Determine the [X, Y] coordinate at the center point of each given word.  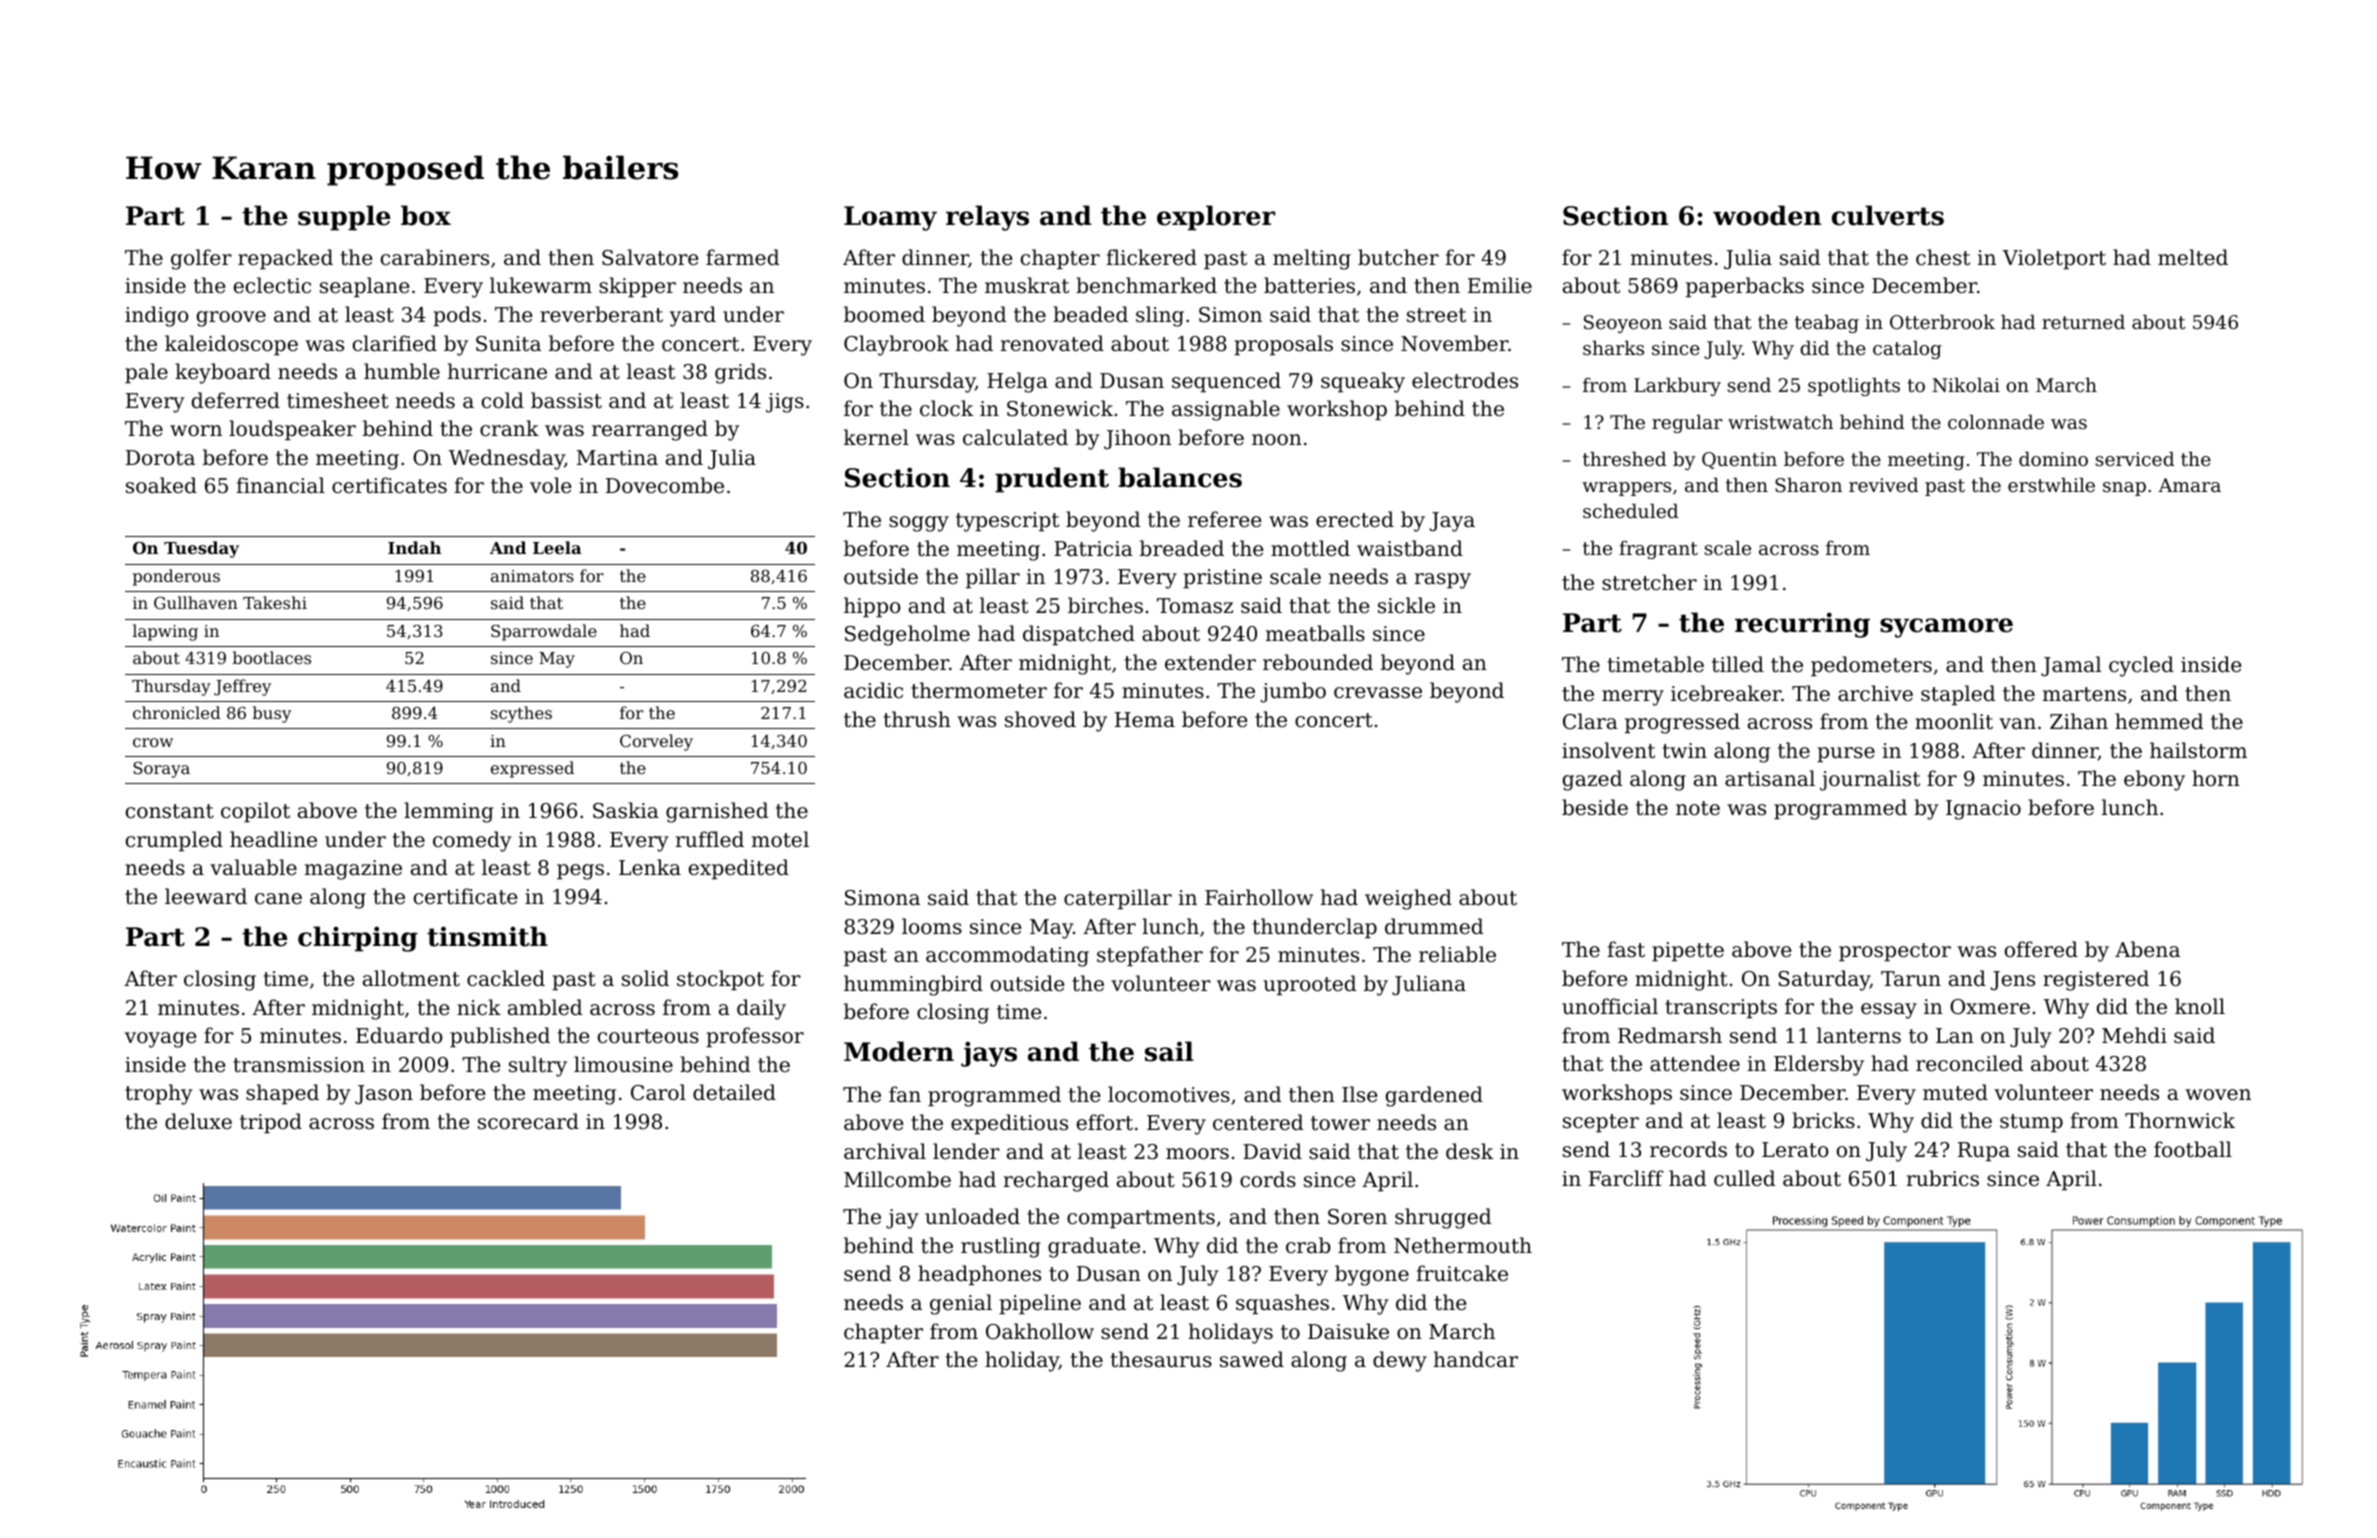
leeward [206, 896]
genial [961, 1304]
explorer [1216, 218]
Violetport [2054, 259]
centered [1258, 1122]
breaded [1182, 548]
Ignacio [1983, 810]
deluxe [198, 1121]
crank [509, 428]
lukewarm [541, 285]
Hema [1145, 720]
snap [2124, 489]
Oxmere [1990, 1007]
